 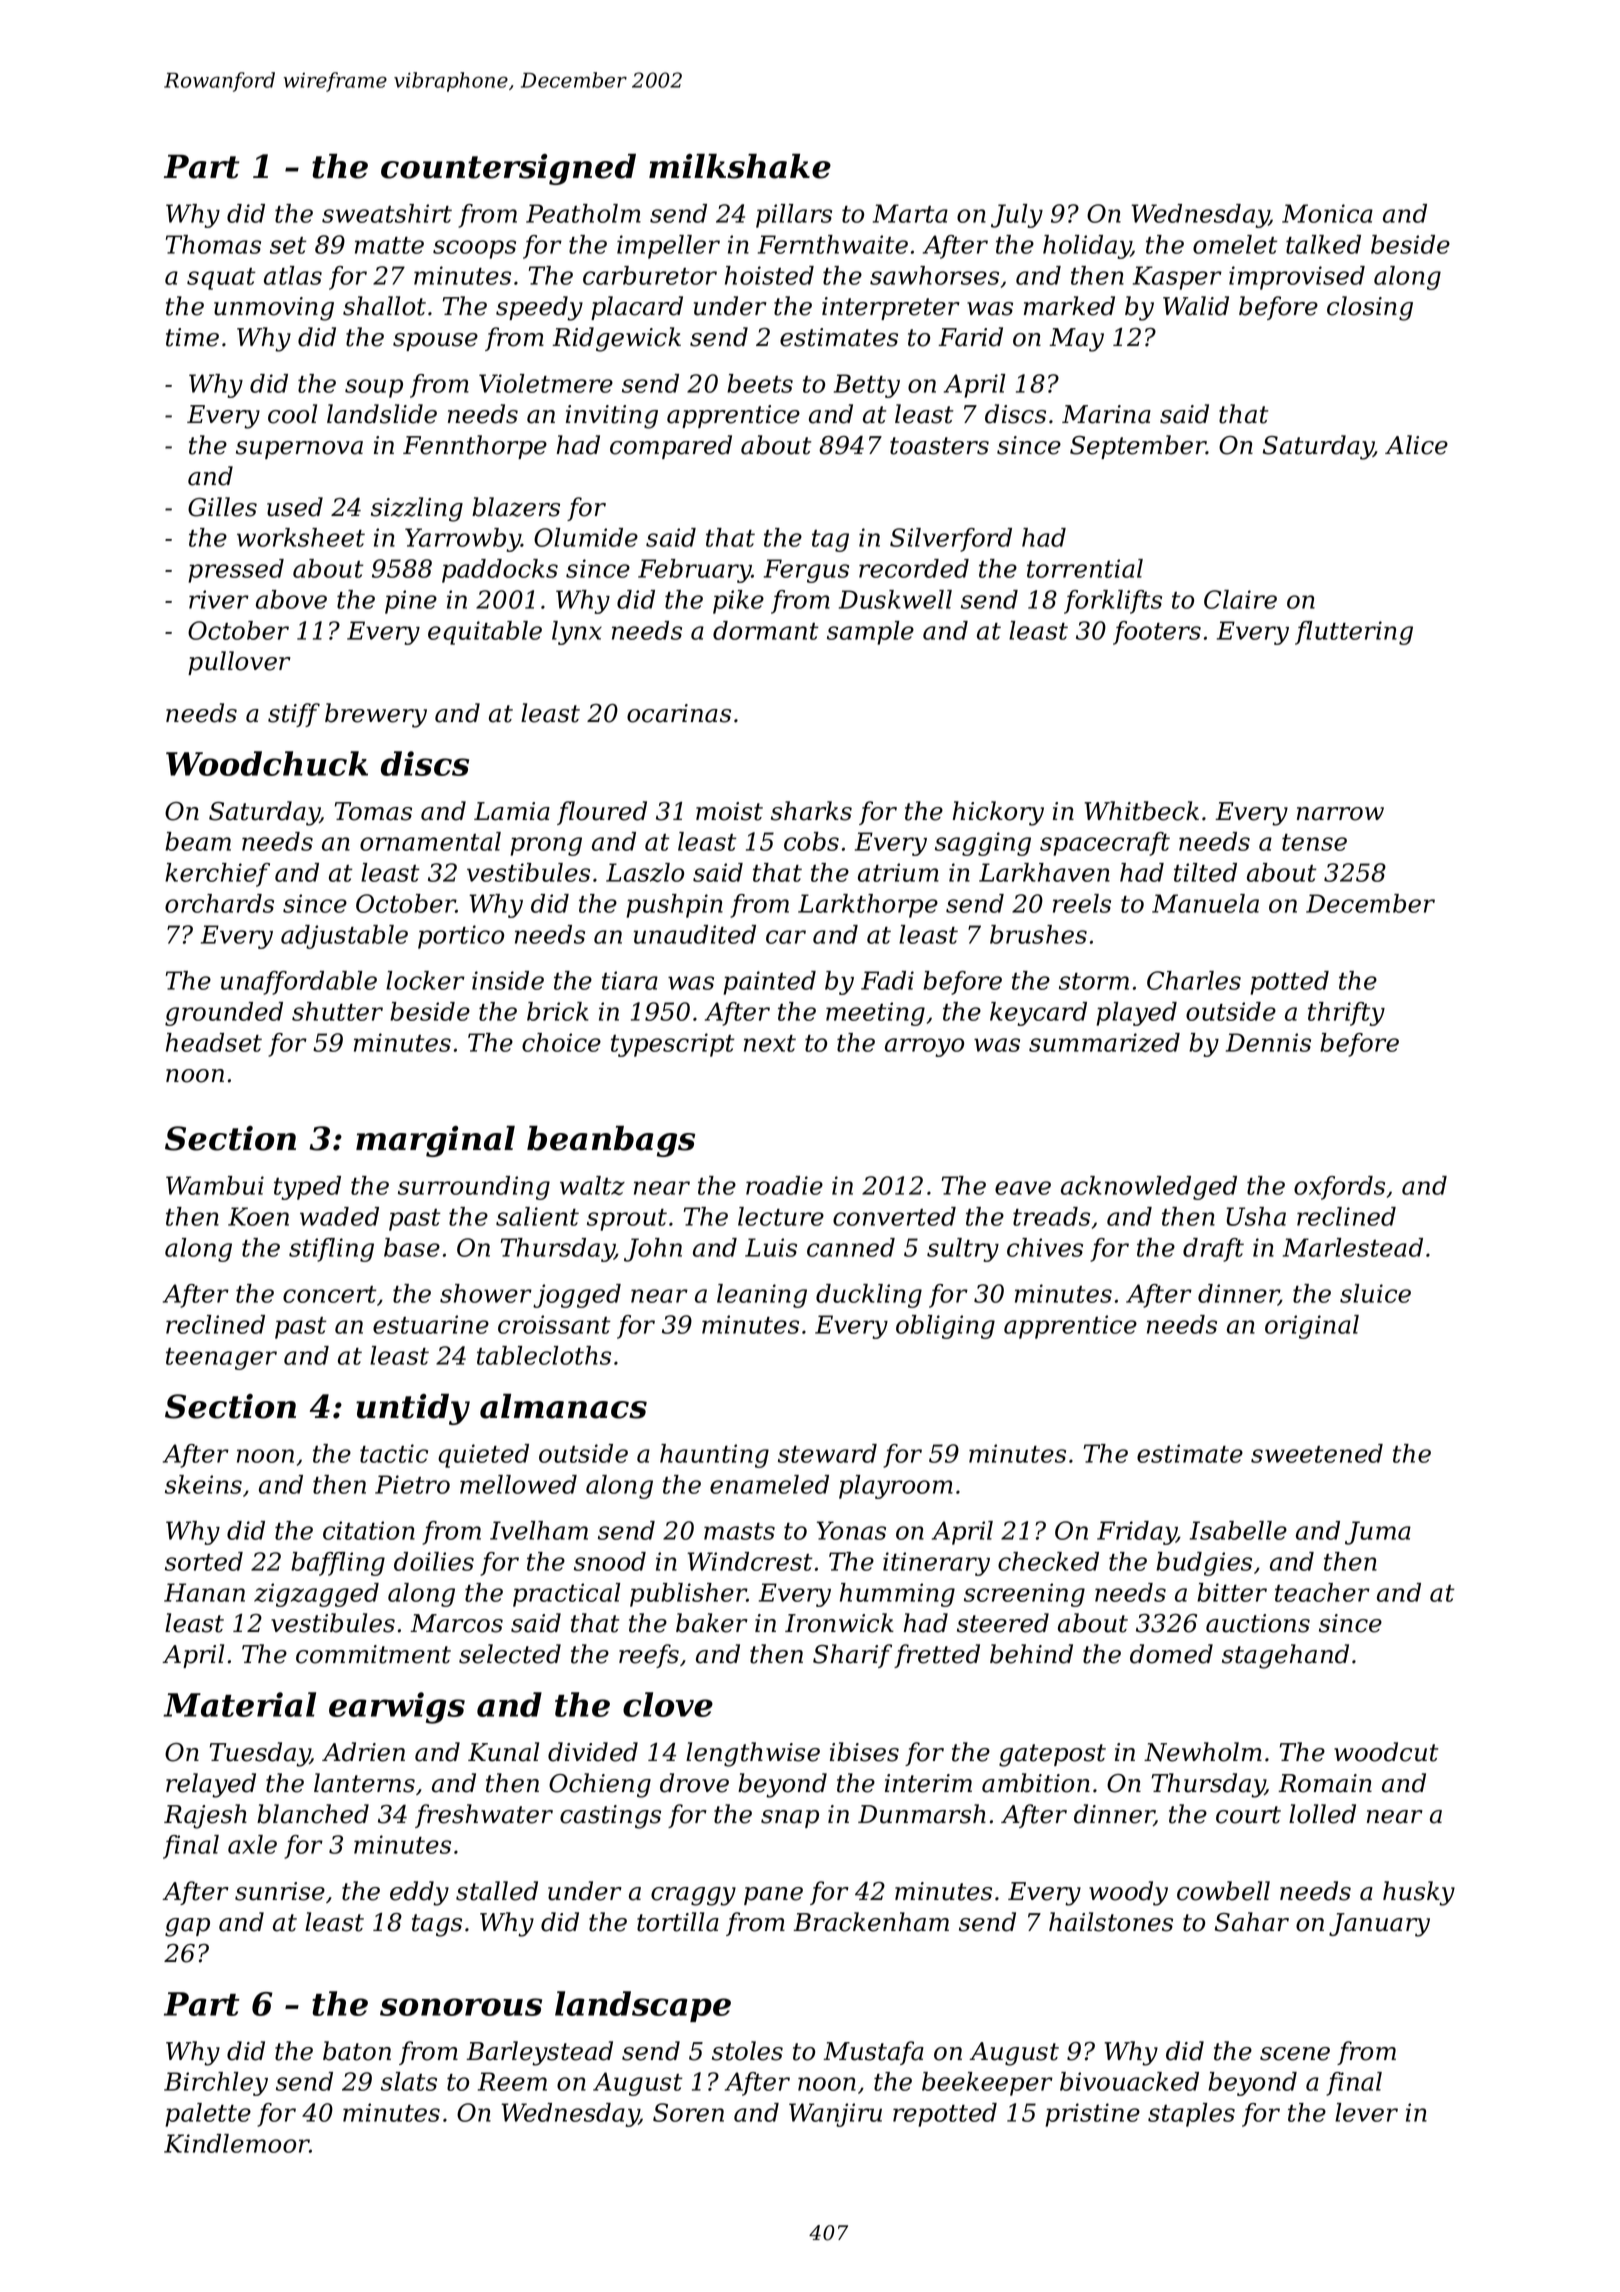 What do you see at coordinates (417, 509) in the screenshot?
I see `sizzling` at bounding box center [417, 509].
